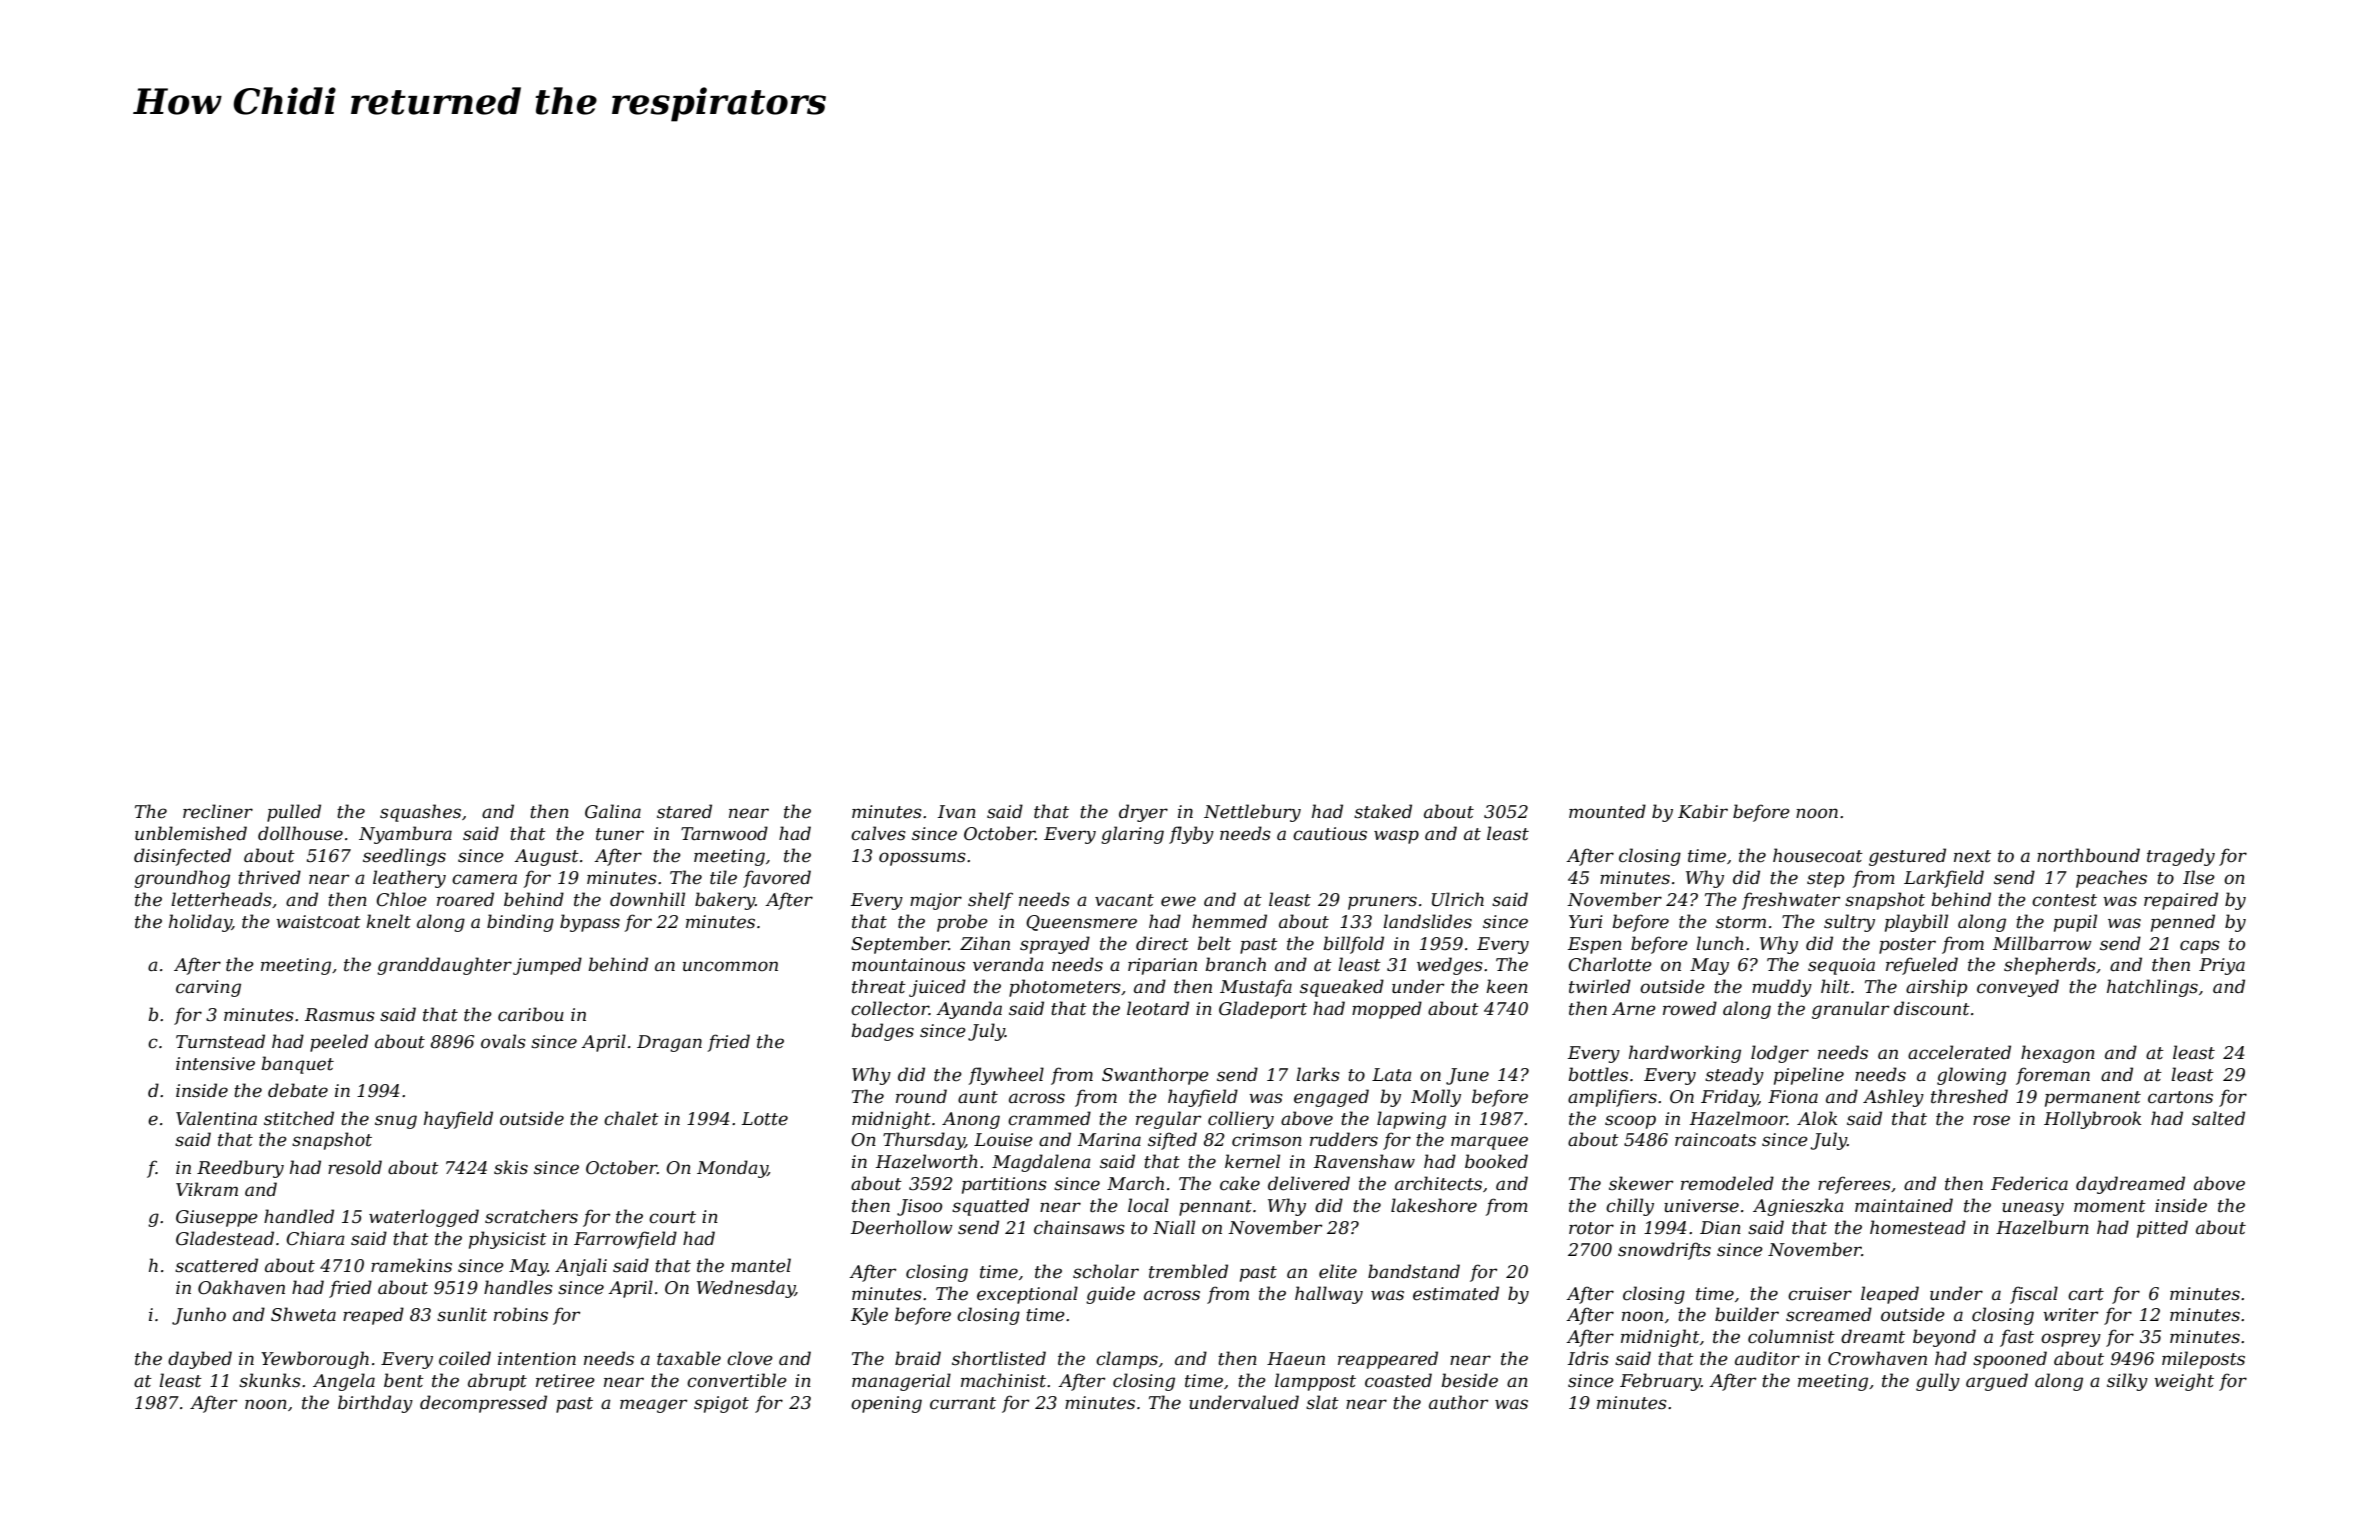 The height and width of the image is (1540, 2380). I want to click on glaring, so click(1132, 835).
